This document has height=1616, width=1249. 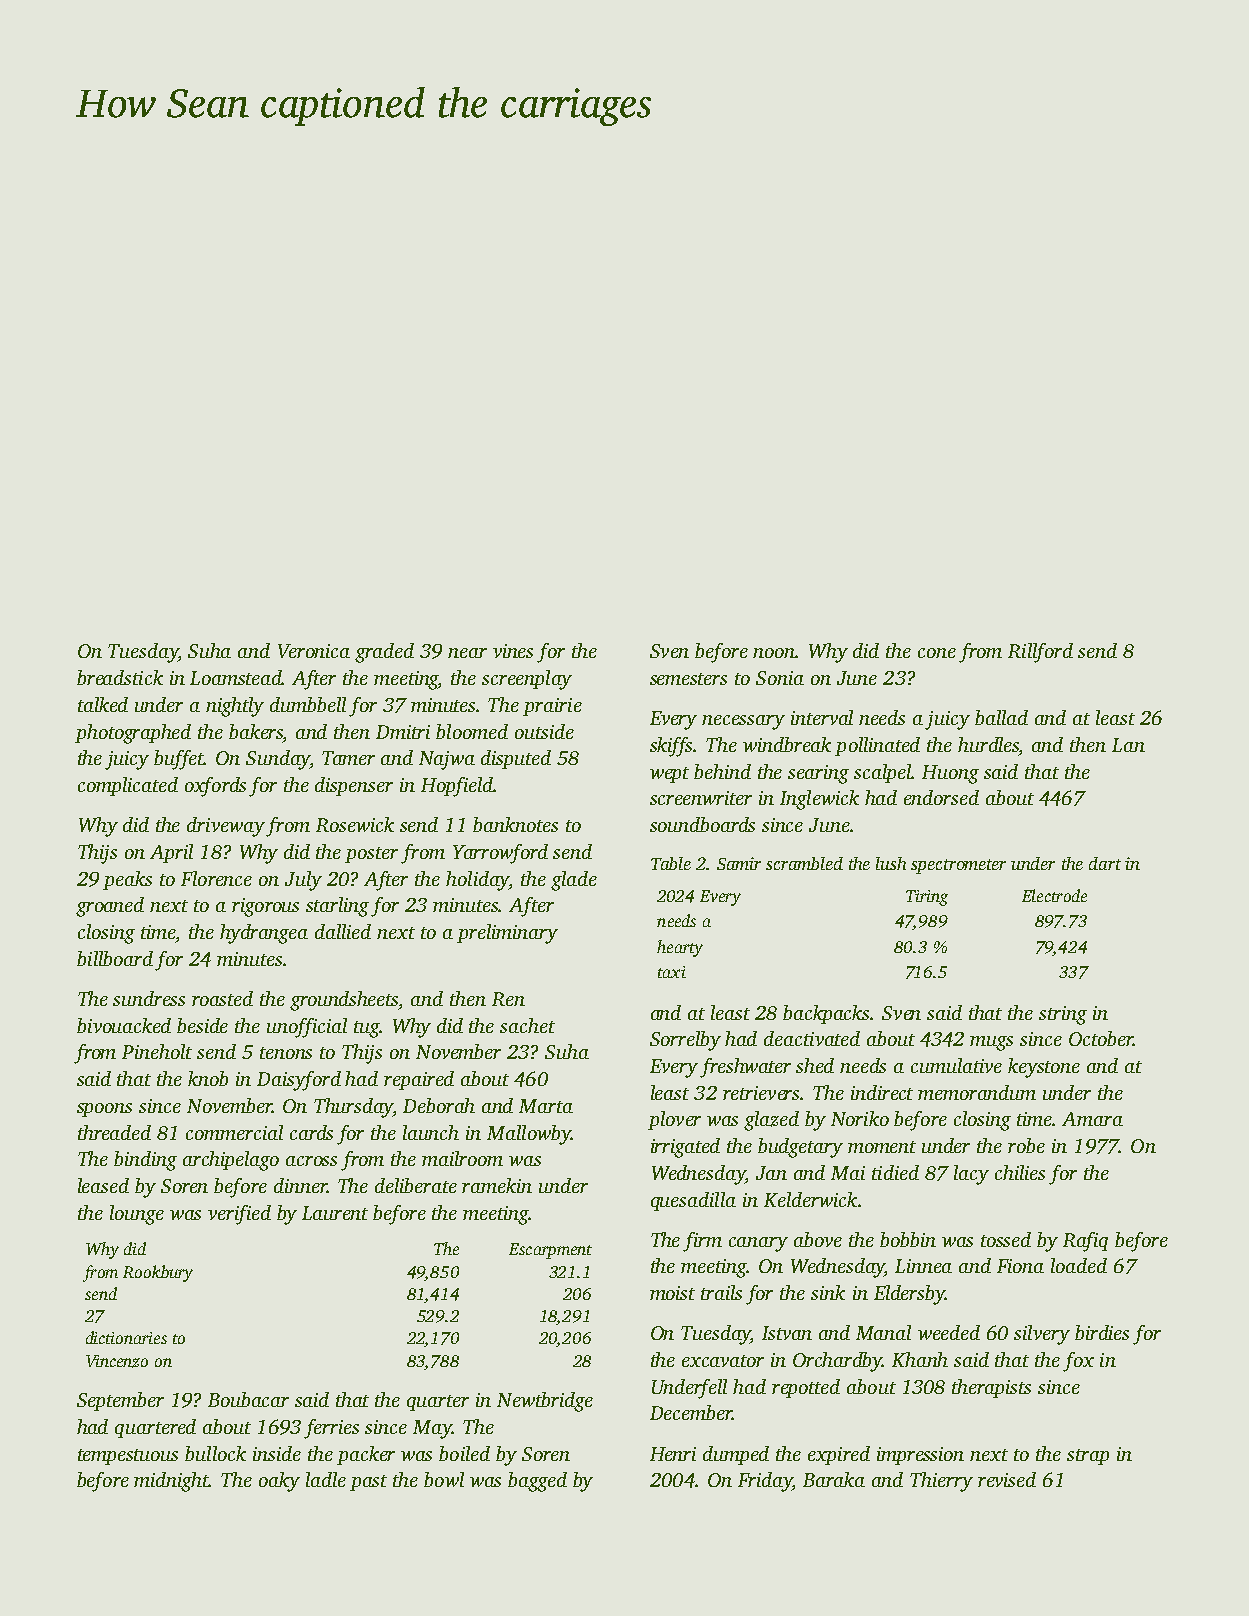 I want to click on mailroom, so click(x=462, y=1158).
